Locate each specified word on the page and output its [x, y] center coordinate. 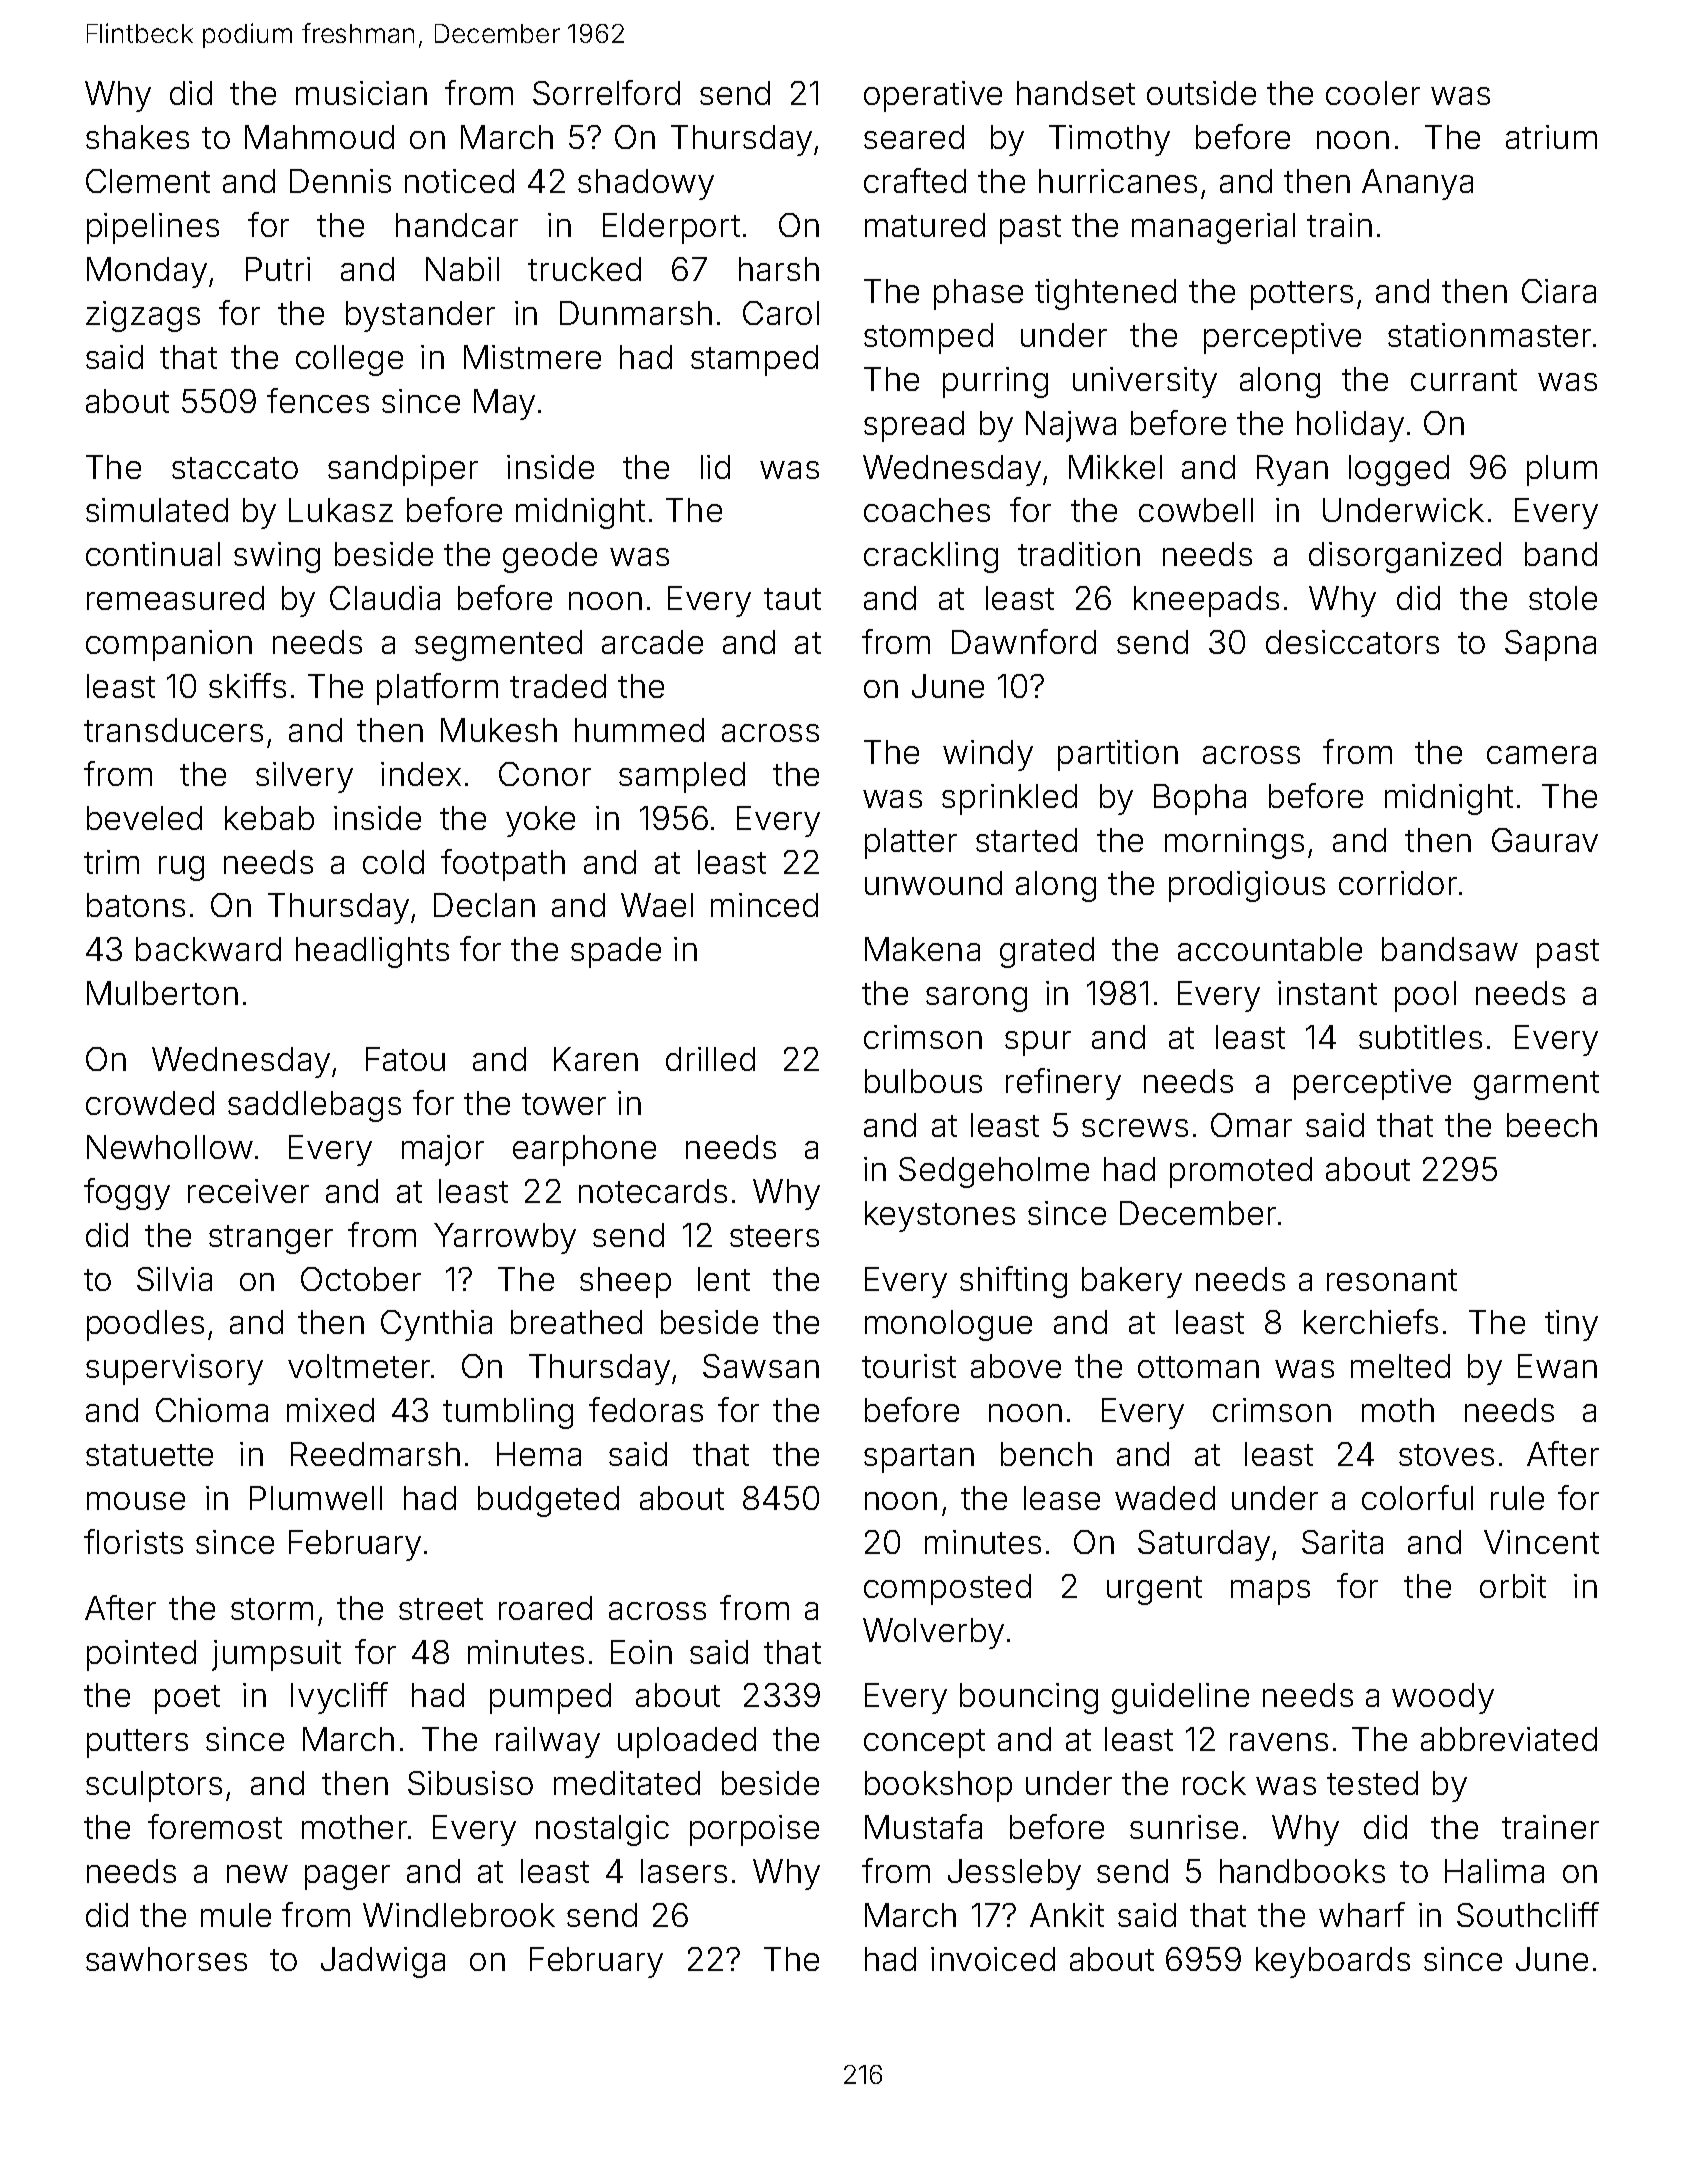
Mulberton [162, 993]
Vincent [1541, 1542]
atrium [1551, 137]
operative [933, 96]
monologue [948, 1325]
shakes [137, 137]
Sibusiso [470, 1783]
